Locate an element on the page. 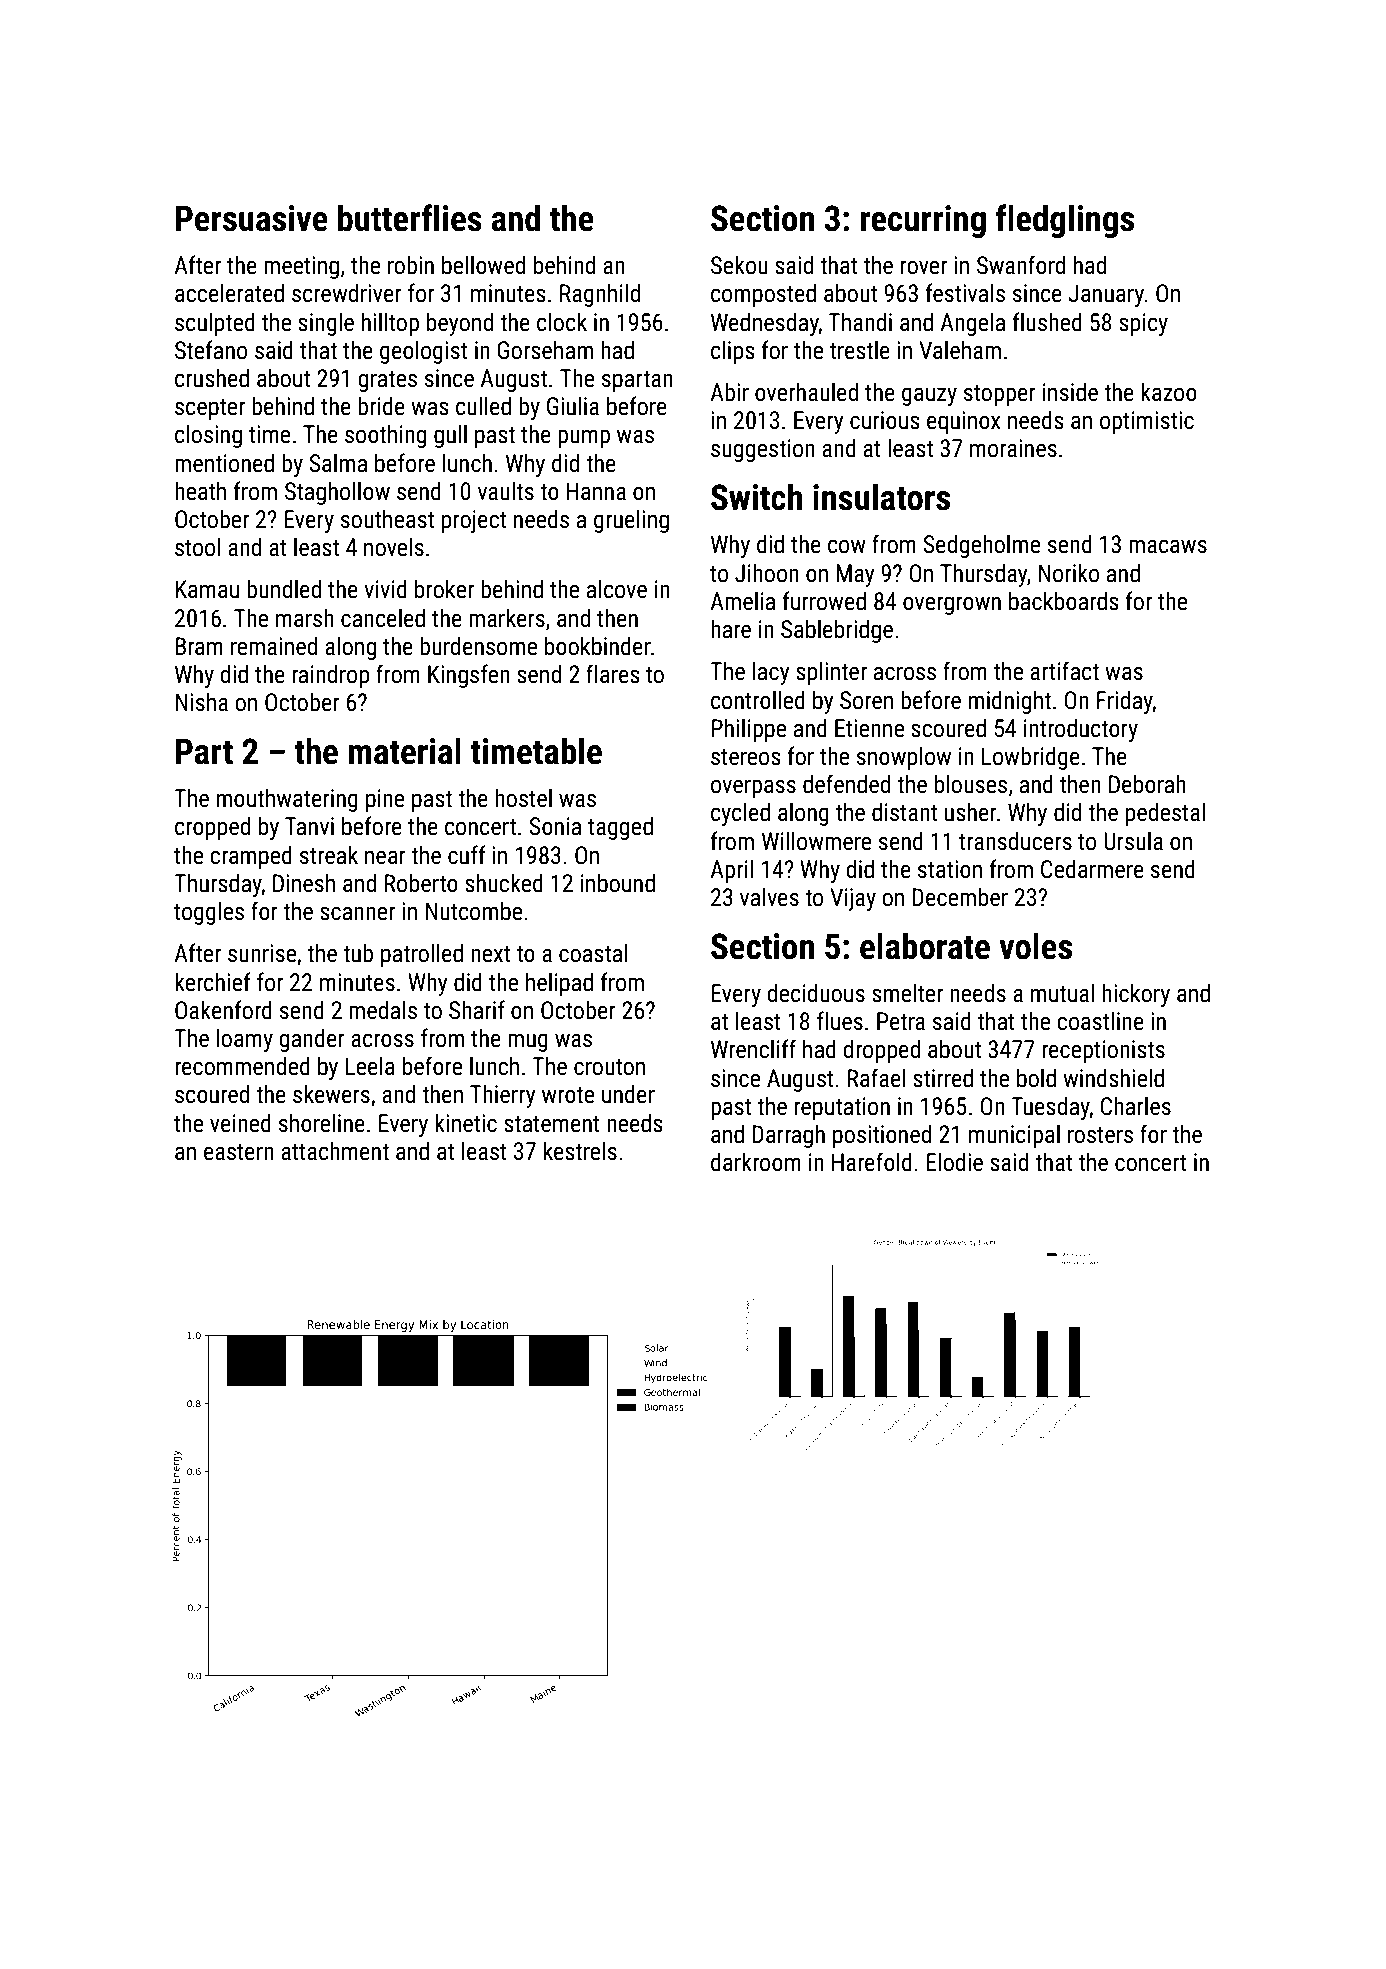 The image size is (1386, 1969). butterflies is located at coordinates (410, 218).
